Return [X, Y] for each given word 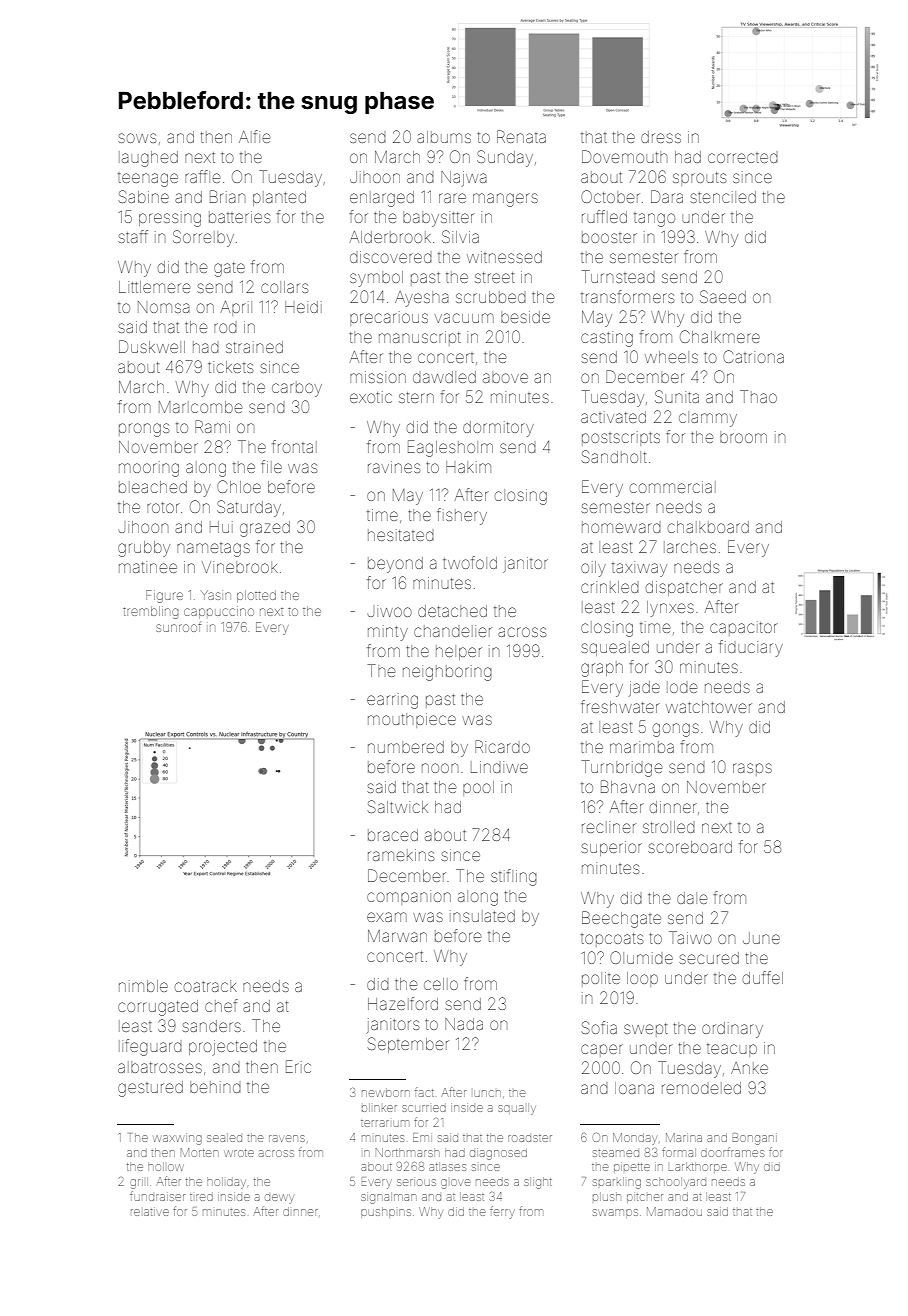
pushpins [386, 1212]
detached [452, 611]
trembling [151, 612]
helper [459, 652]
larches [690, 547]
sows [137, 138]
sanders [211, 1026]
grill [139, 1183]
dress [661, 137]
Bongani [755, 1139]
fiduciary [751, 648]
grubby [144, 549]
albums [444, 137]
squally [517, 1109]
